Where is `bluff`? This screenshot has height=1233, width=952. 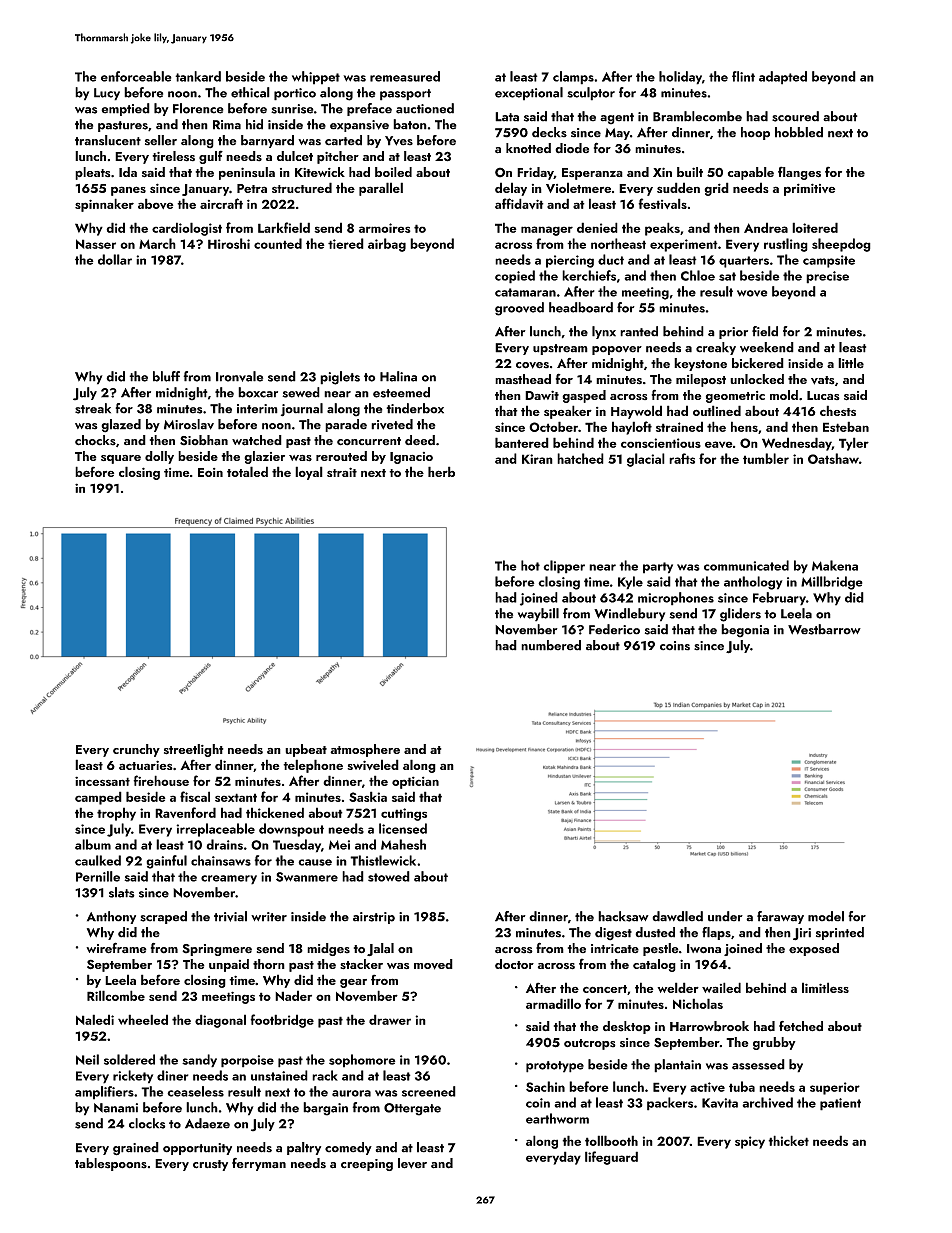 bluff is located at coordinates (166, 376).
